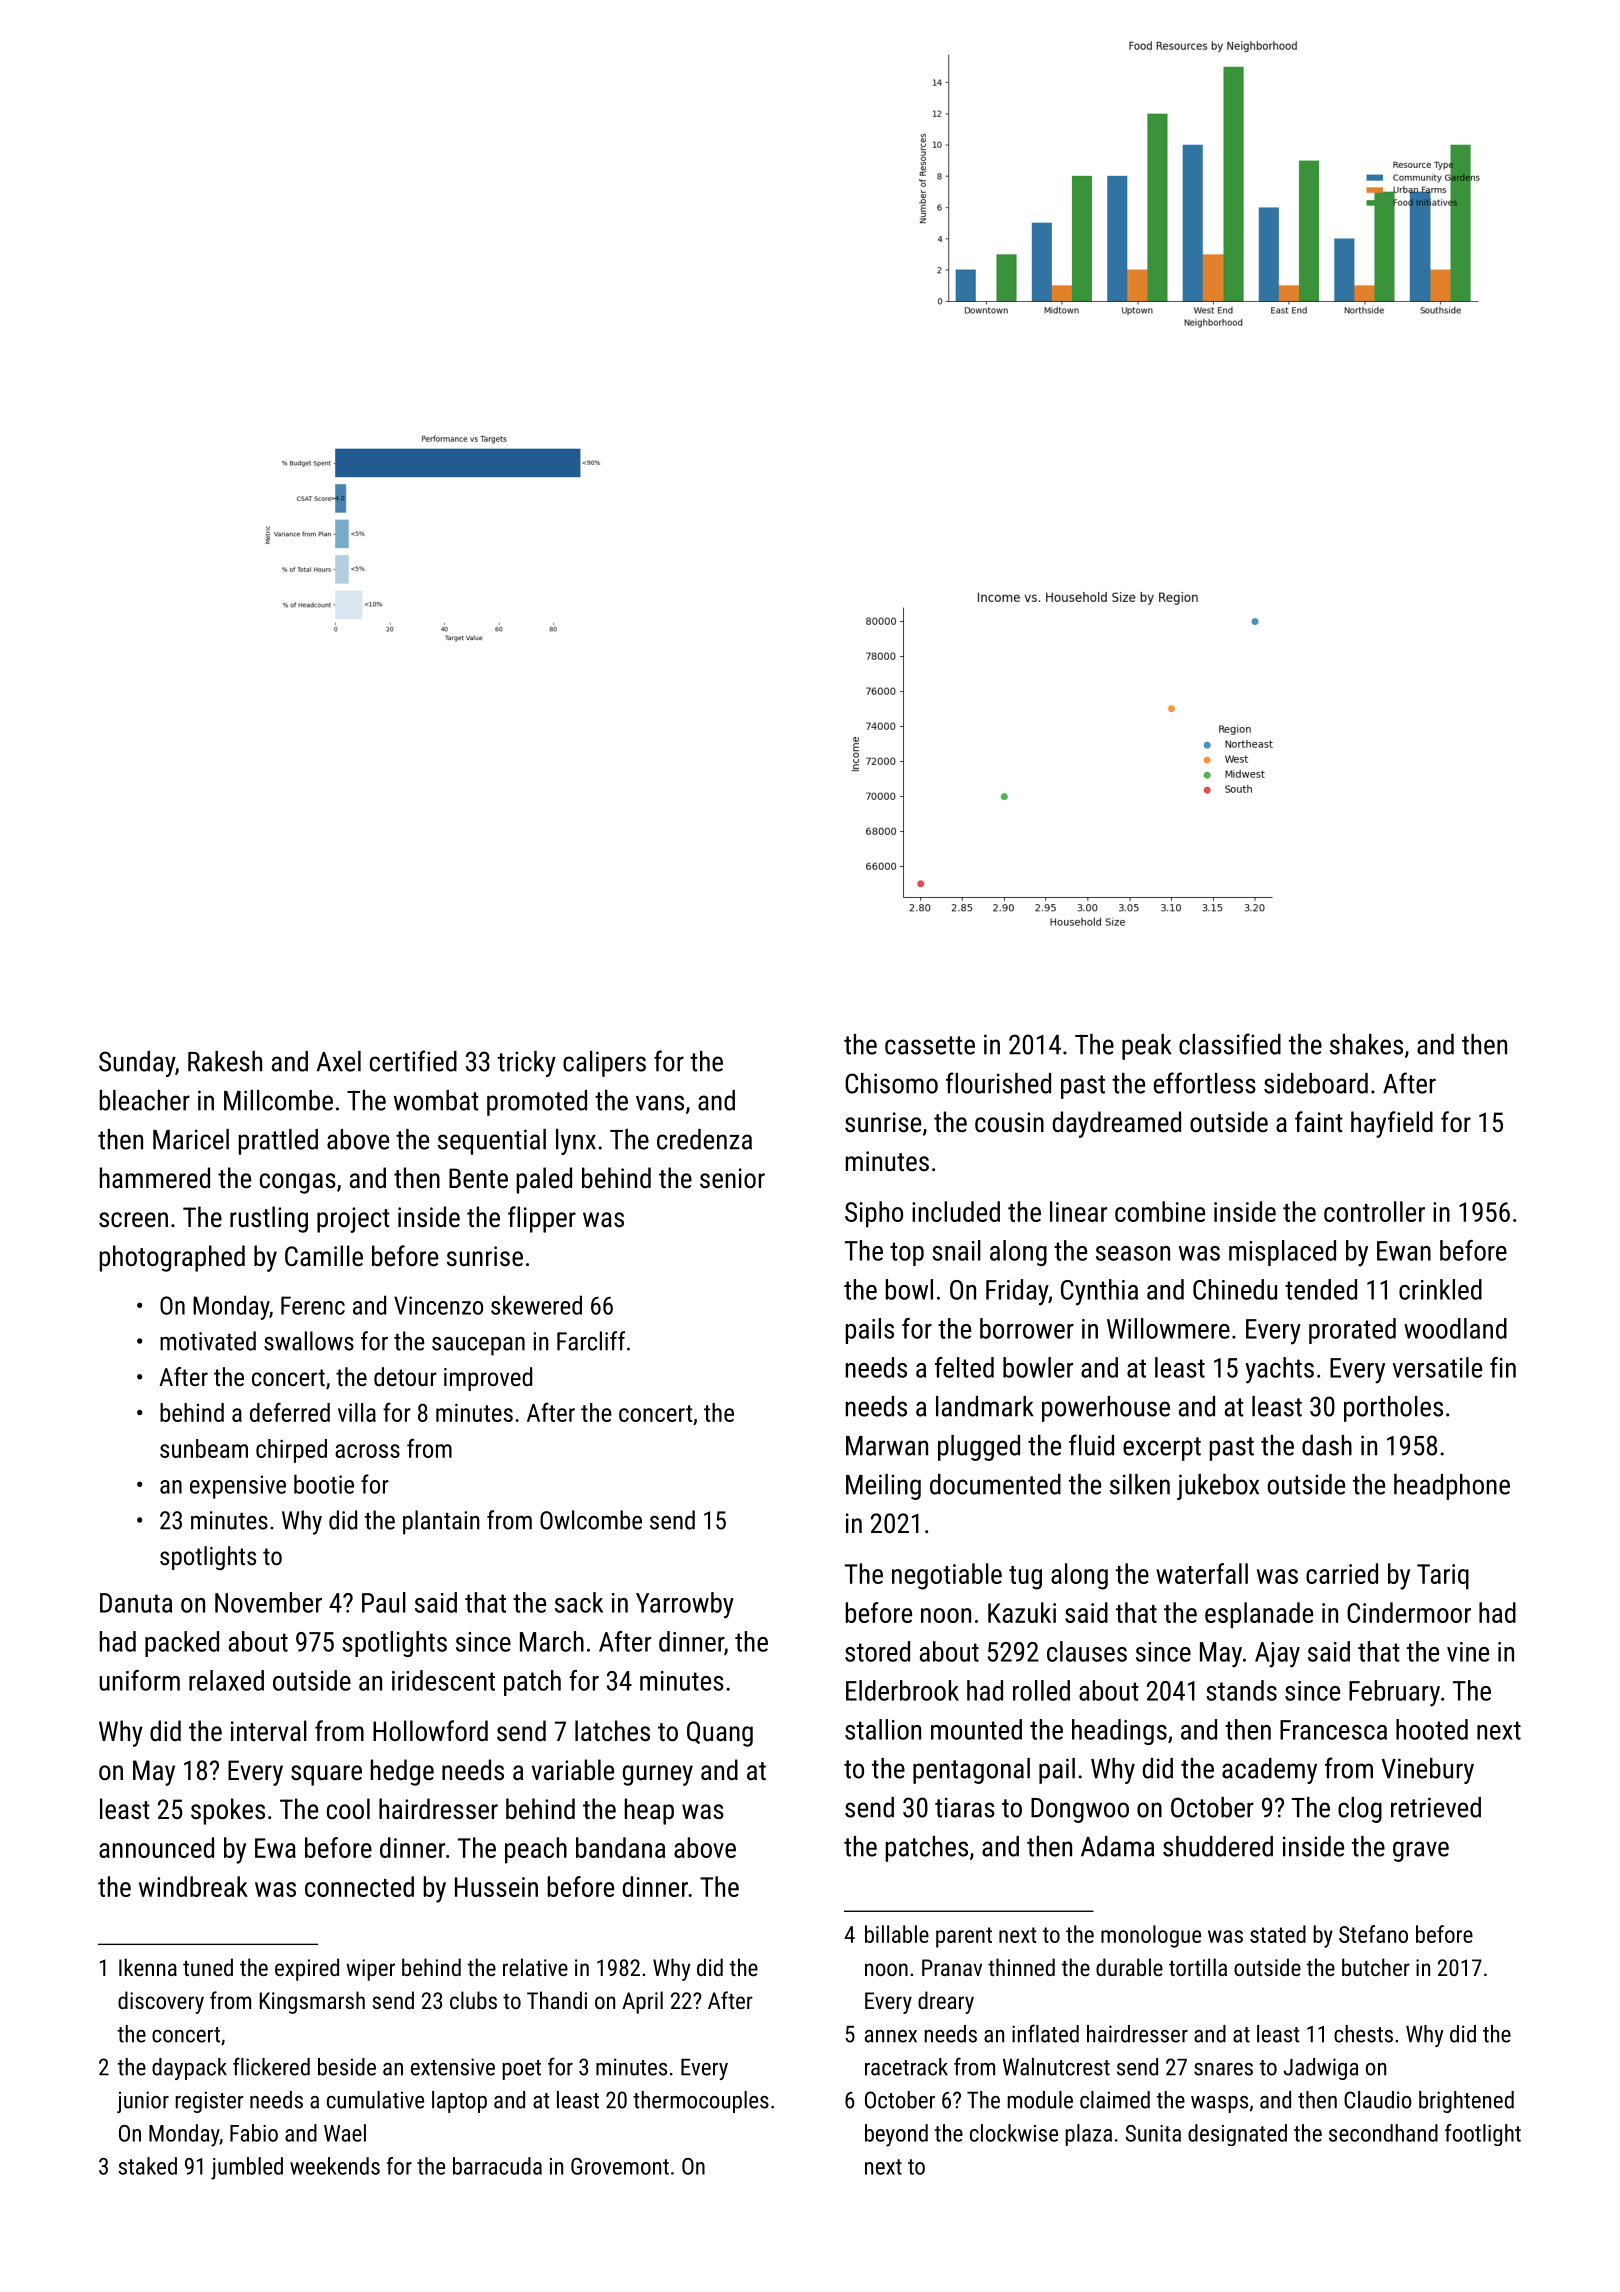  I want to click on certified, so click(413, 1061).
